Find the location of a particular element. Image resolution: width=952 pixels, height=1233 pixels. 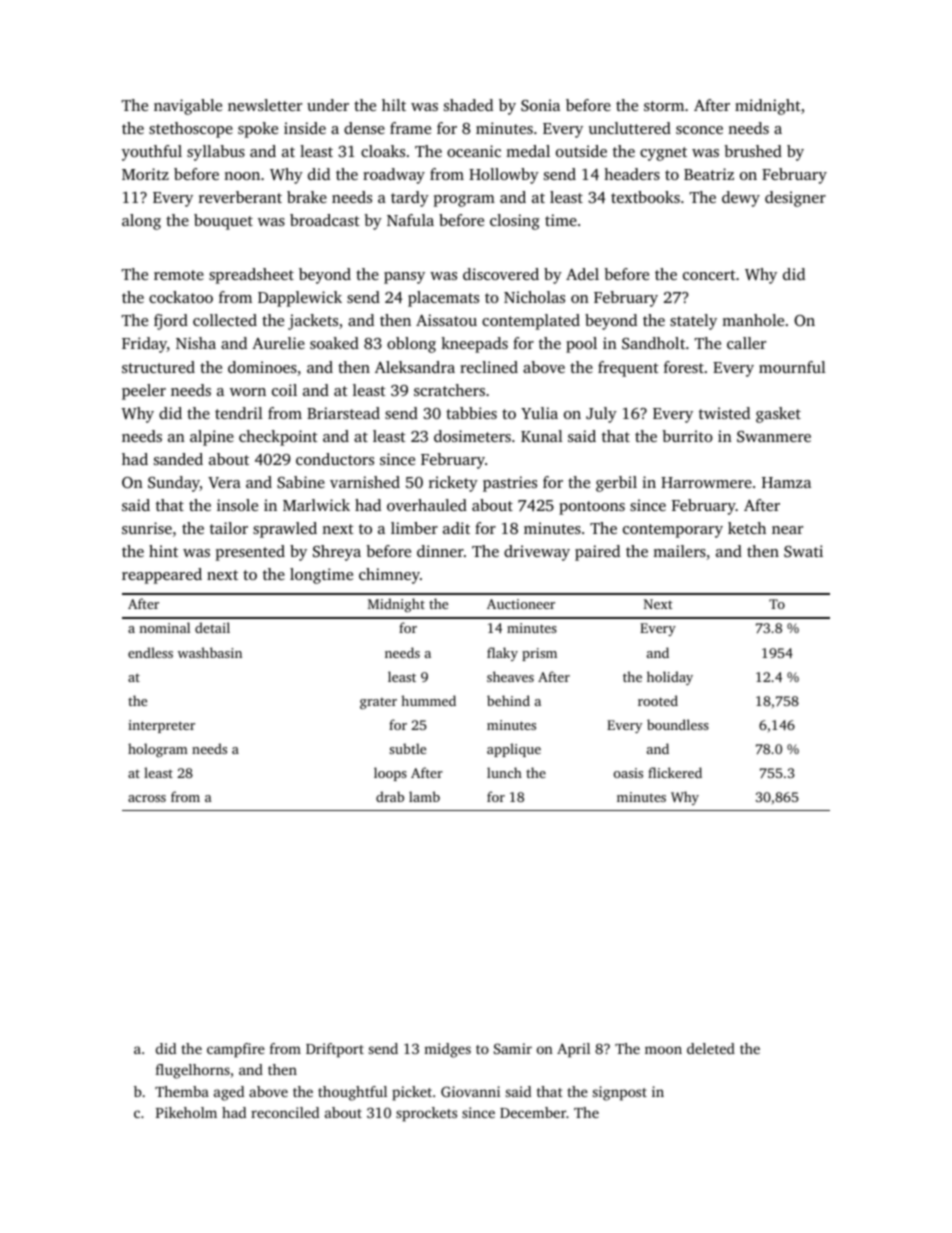

Nicholas is located at coordinates (534, 297).
